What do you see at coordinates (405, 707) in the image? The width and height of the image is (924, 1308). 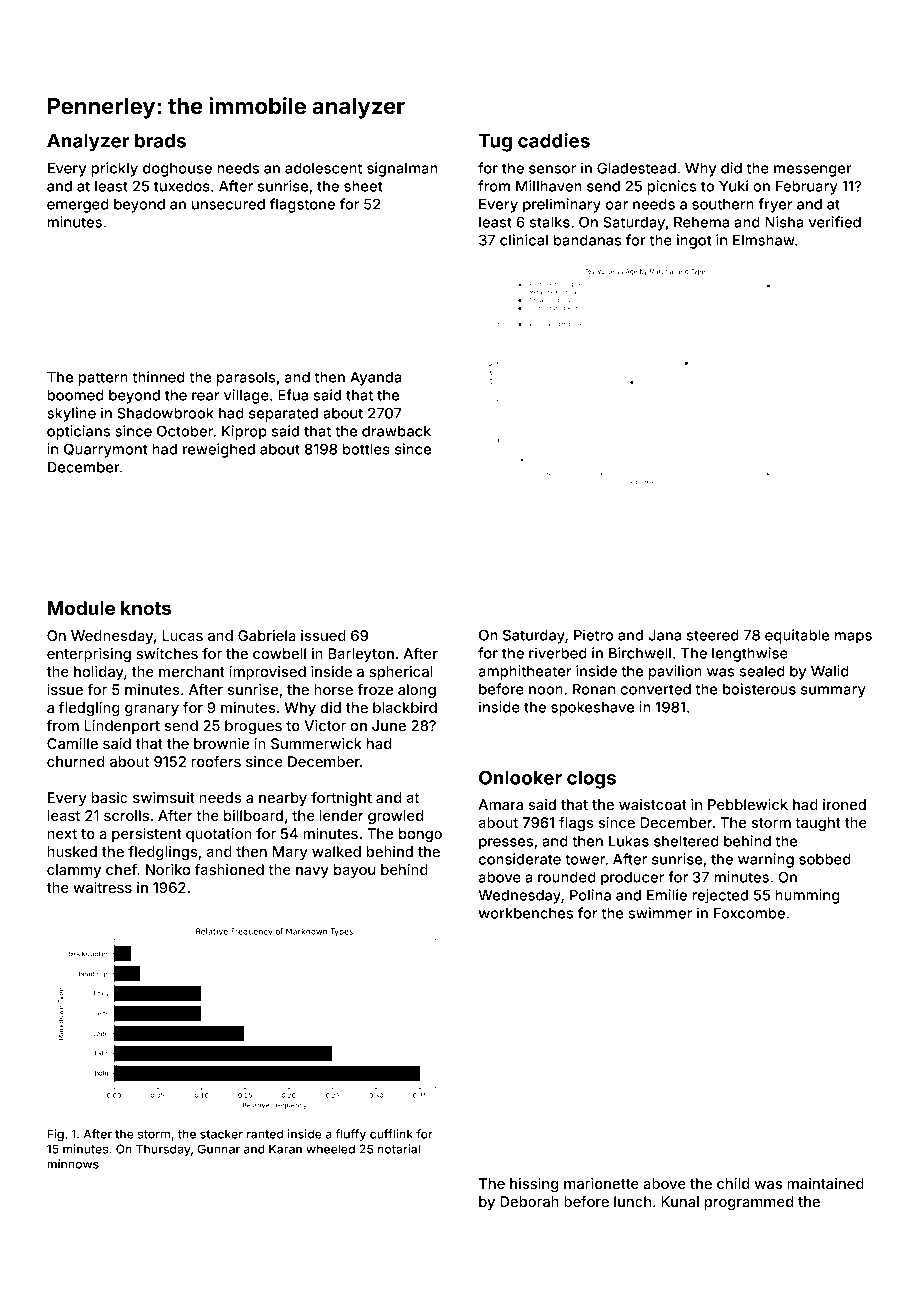 I see `blackbird` at bounding box center [405, 707].
